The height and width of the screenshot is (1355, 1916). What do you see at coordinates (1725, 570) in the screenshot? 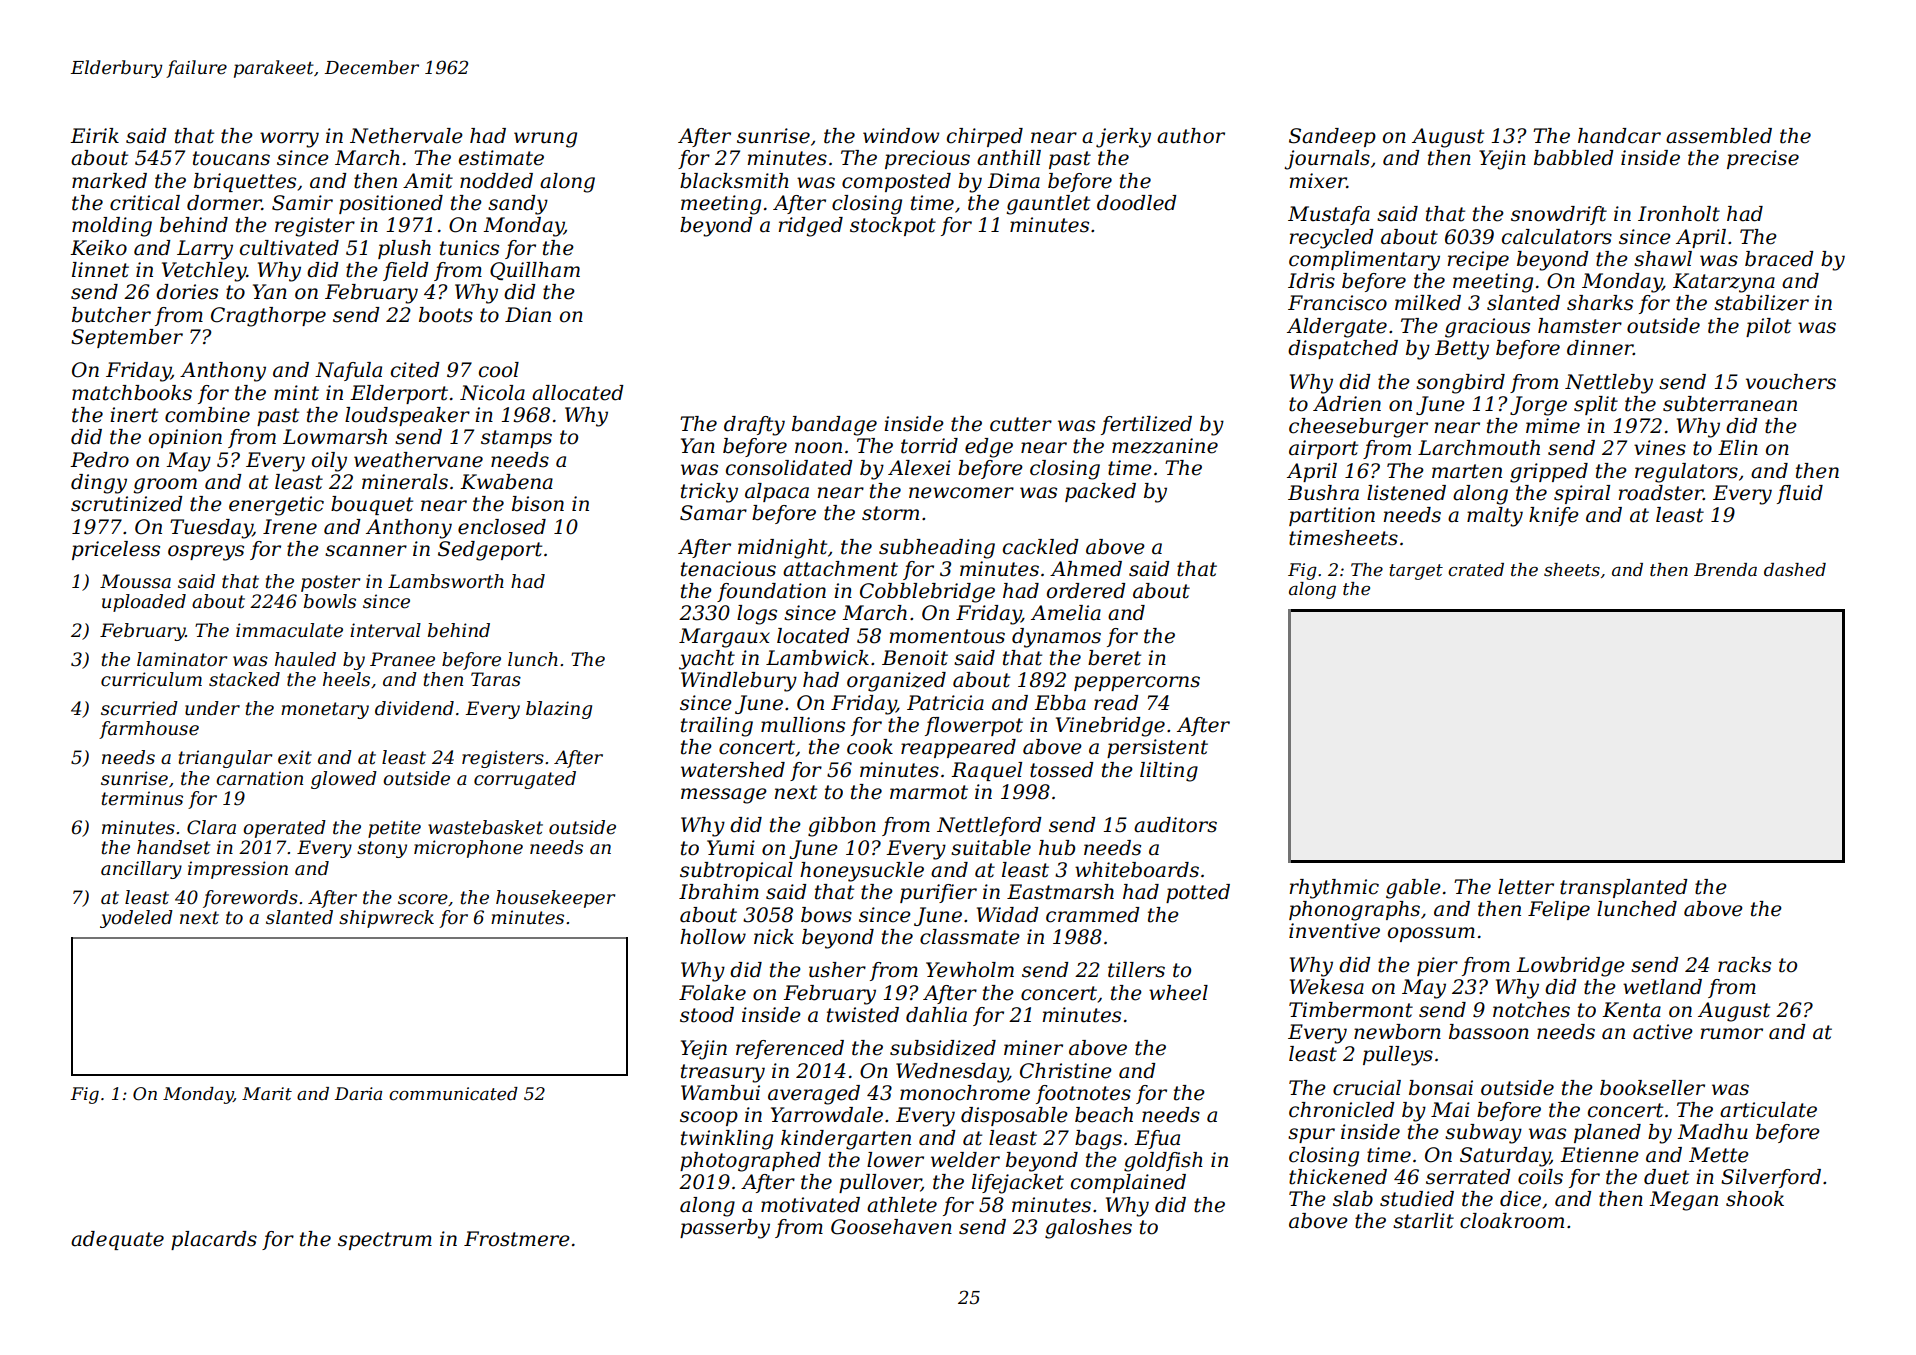
I see `Brenda` at bounding box center [1725, 570].
